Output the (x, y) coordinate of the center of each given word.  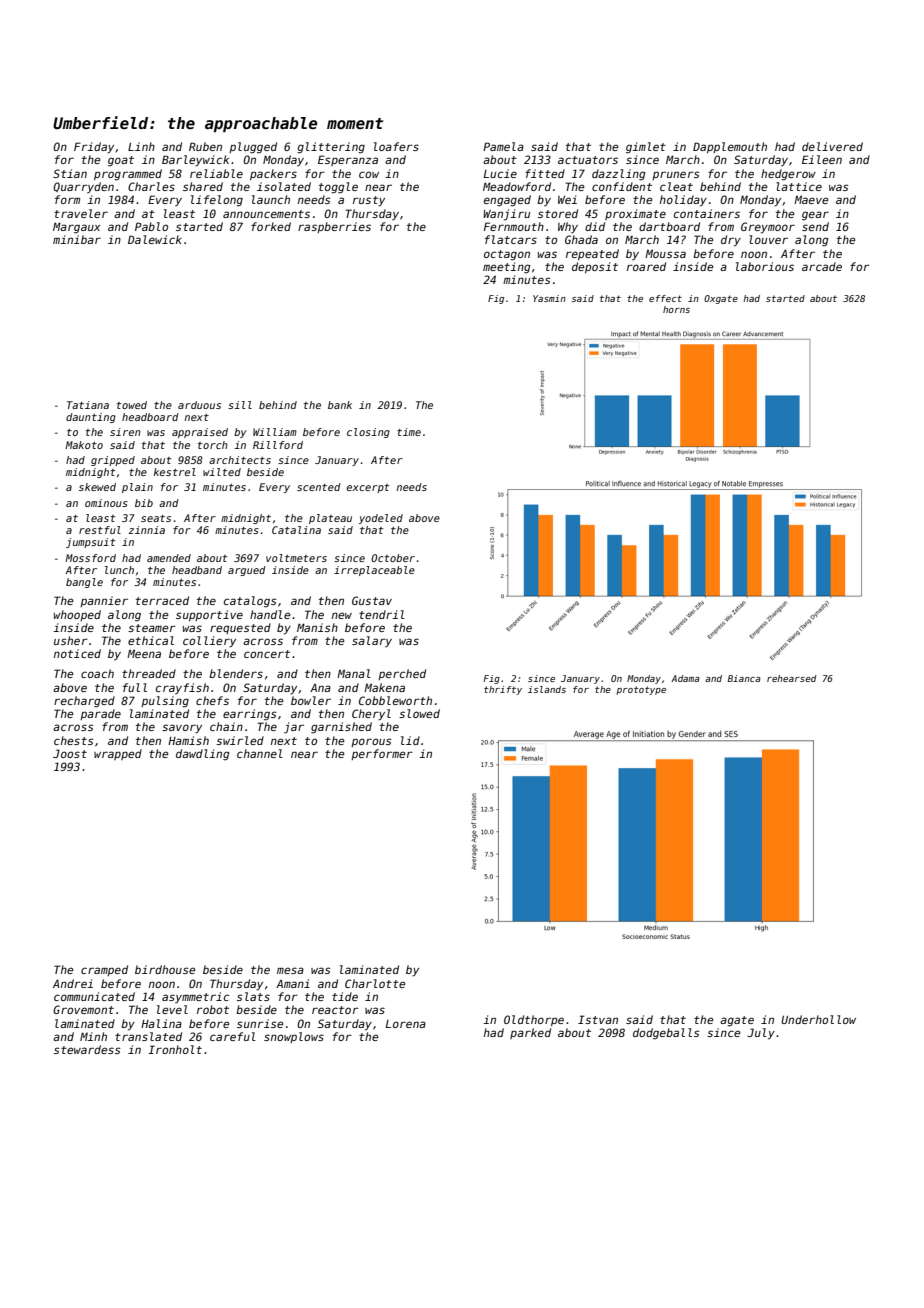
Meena (144, 653)
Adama (685, 678)
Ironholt (175, 1049)
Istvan (598, 1019)
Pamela (503, 146)
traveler (81, 213)
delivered (832, 146)
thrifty (503, 690)
